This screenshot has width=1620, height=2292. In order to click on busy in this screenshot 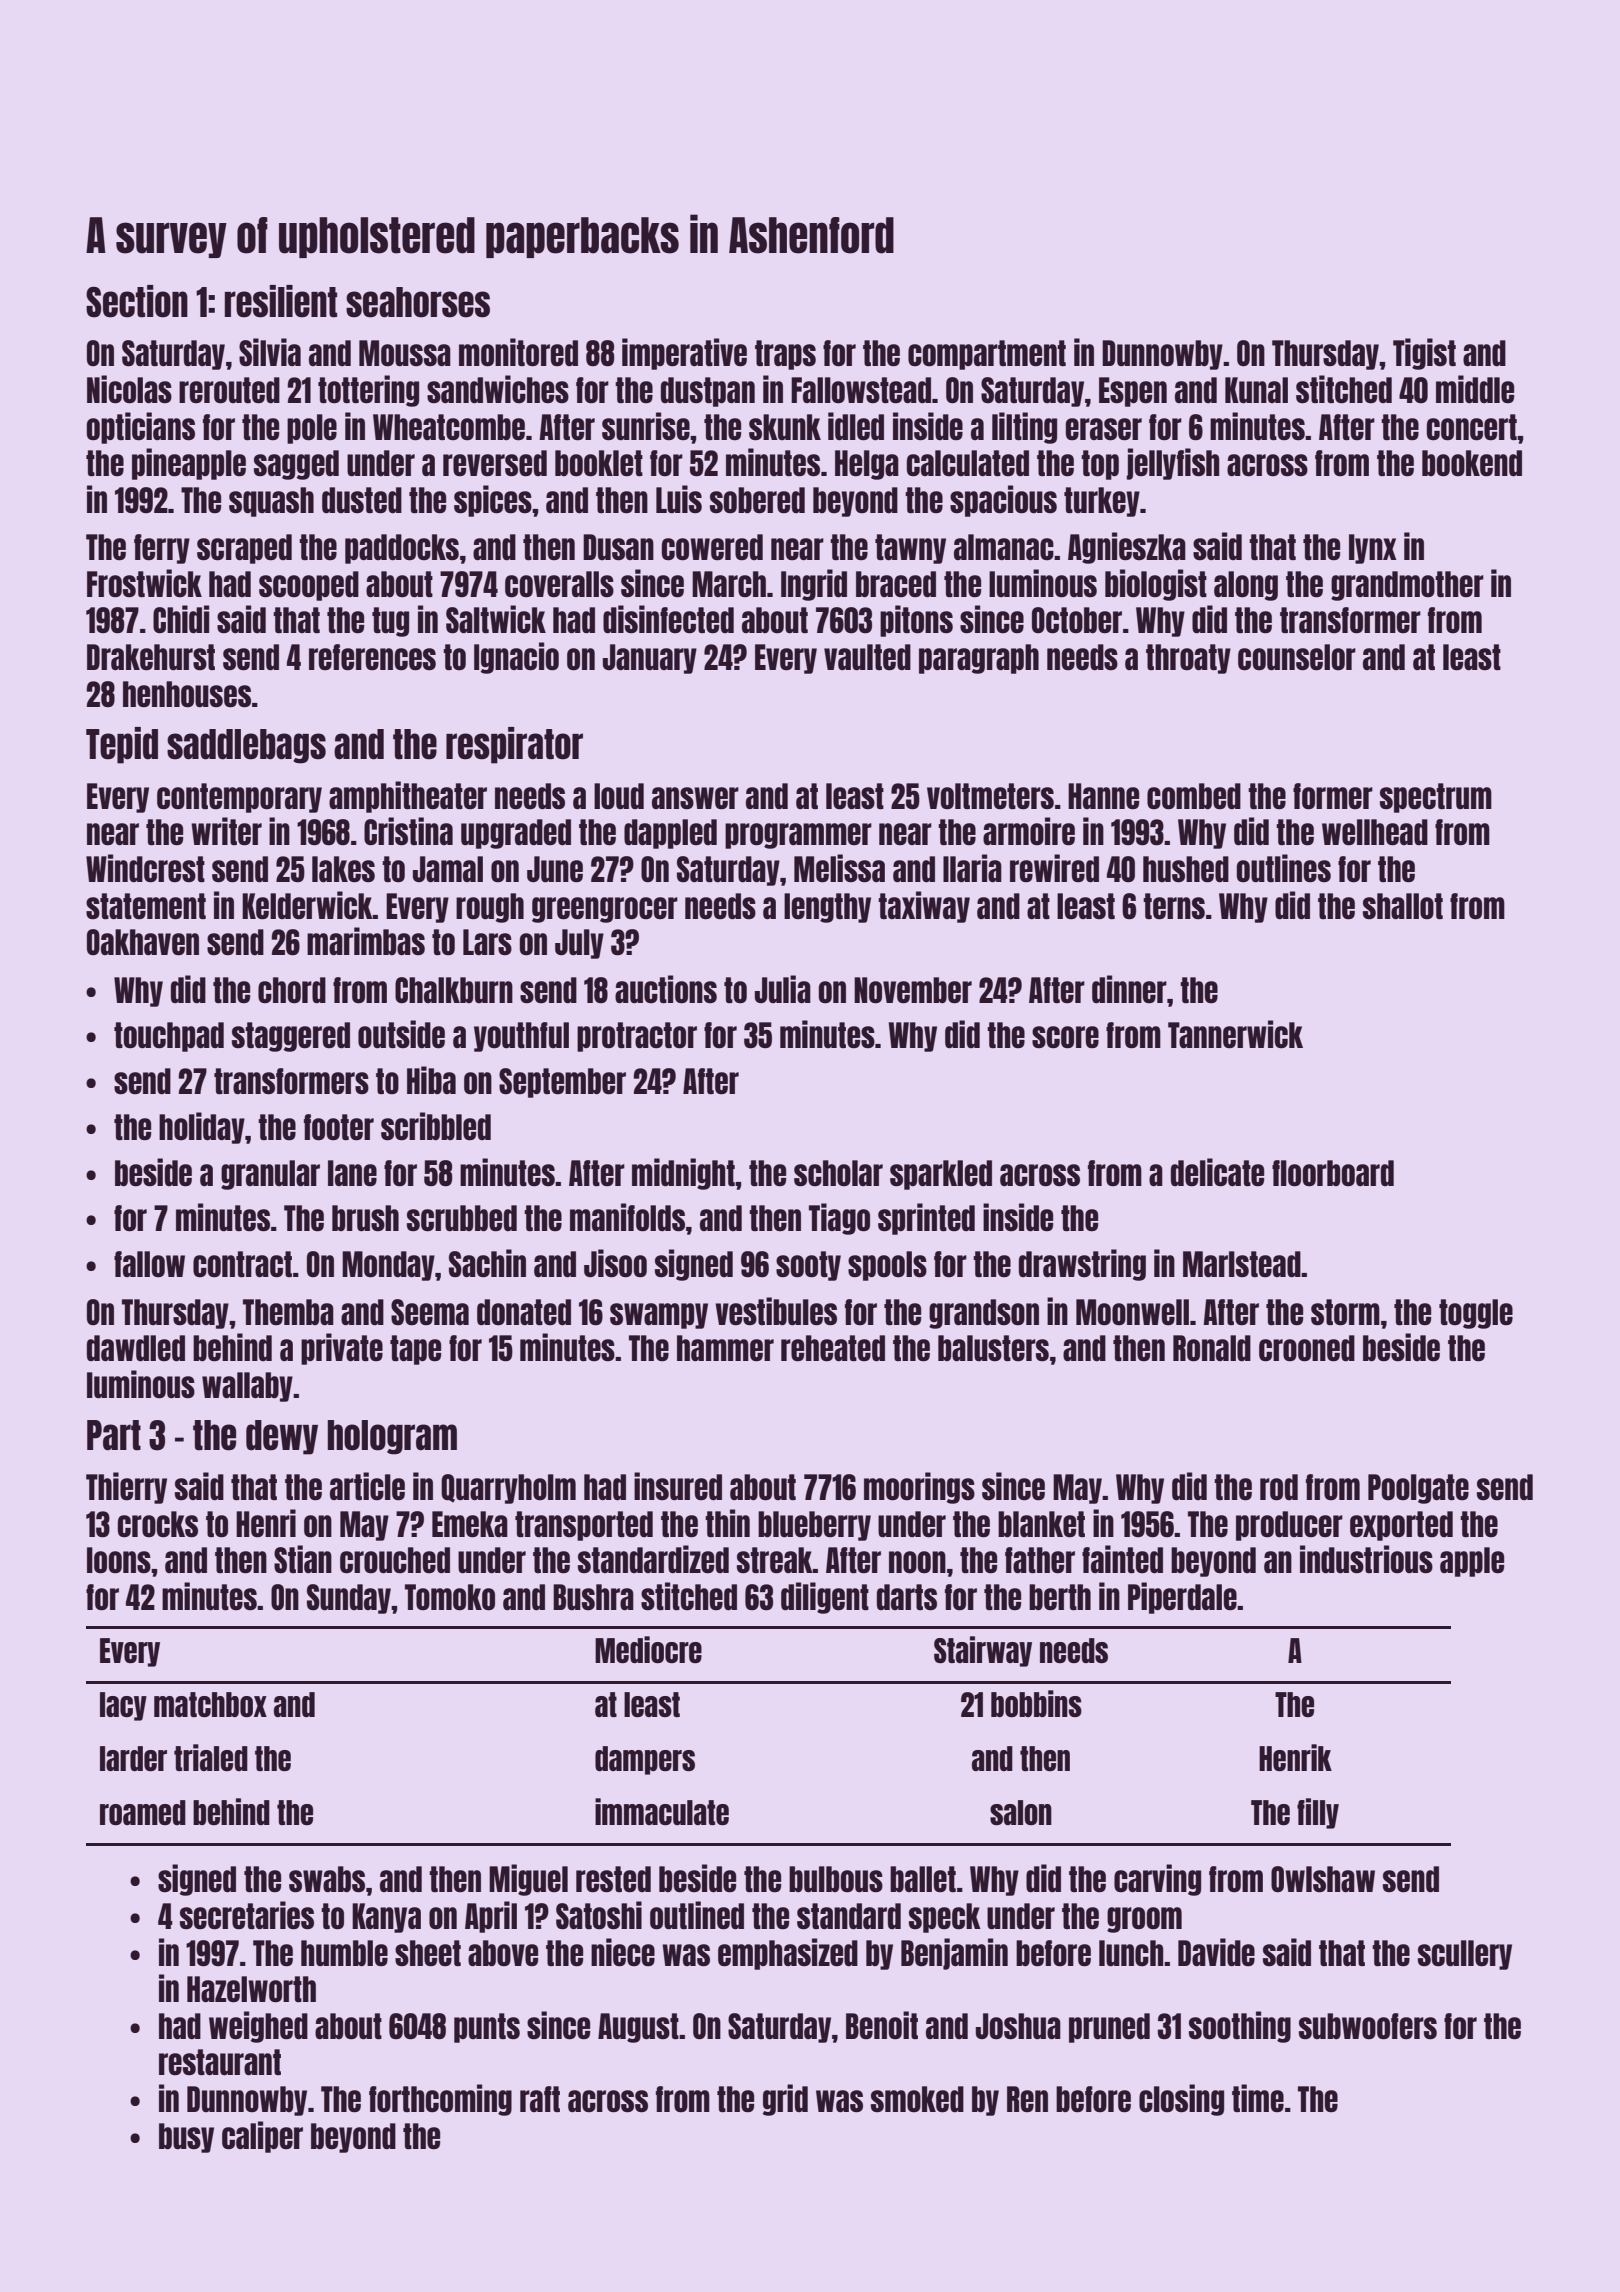, I will do `click(186, 2138)`.
